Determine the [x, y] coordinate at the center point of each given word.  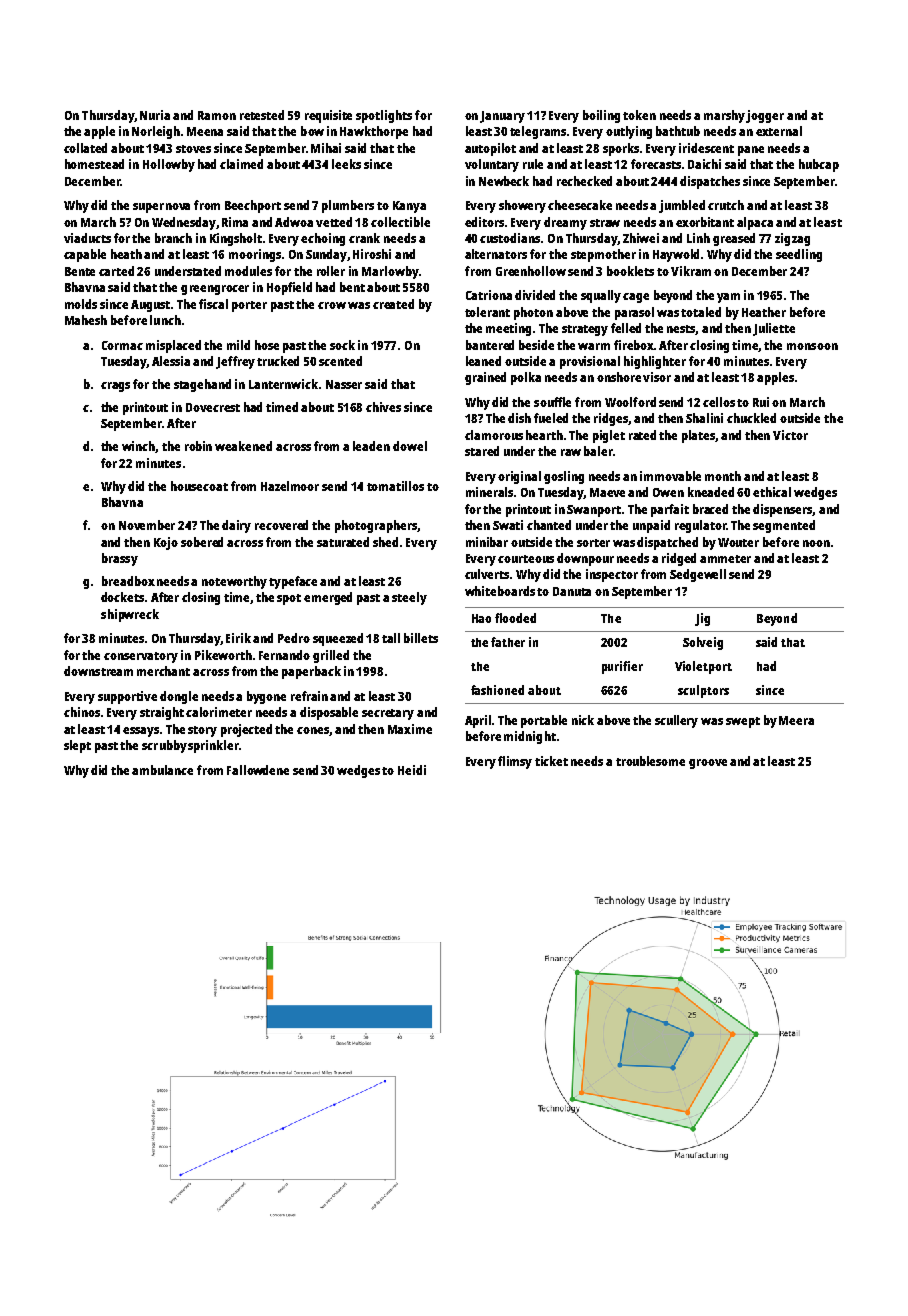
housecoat [199, 486]
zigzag [792, 239]
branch [173, 238]
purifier [622, 667]
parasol [634, 313]
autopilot [490, 149]
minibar [487, 542]
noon [816, 543]
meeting [508, 329]
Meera [796, 720]
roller [331, 271]
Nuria [155, 115]
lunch [165, 320]
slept [77, 746]
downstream [98, 671]
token [639, 115]
